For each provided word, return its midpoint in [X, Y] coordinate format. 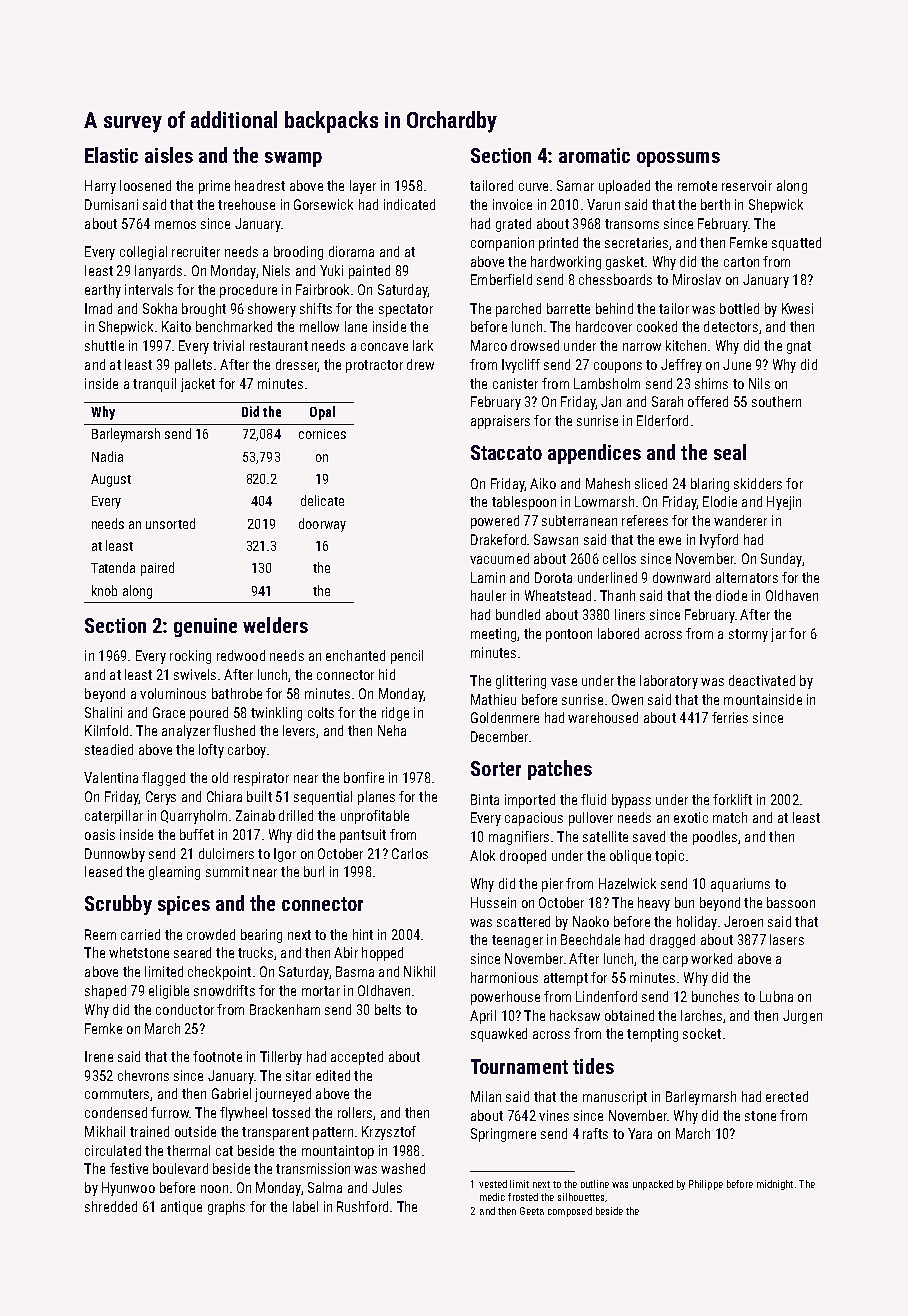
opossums [678, 159]
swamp [293, 159]
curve [533, 187]
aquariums [740, 885]
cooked [657, 326]
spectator [406, 310]
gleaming [174, 873]
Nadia [107, 456]
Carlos [410, 853]
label [305, 1206]
